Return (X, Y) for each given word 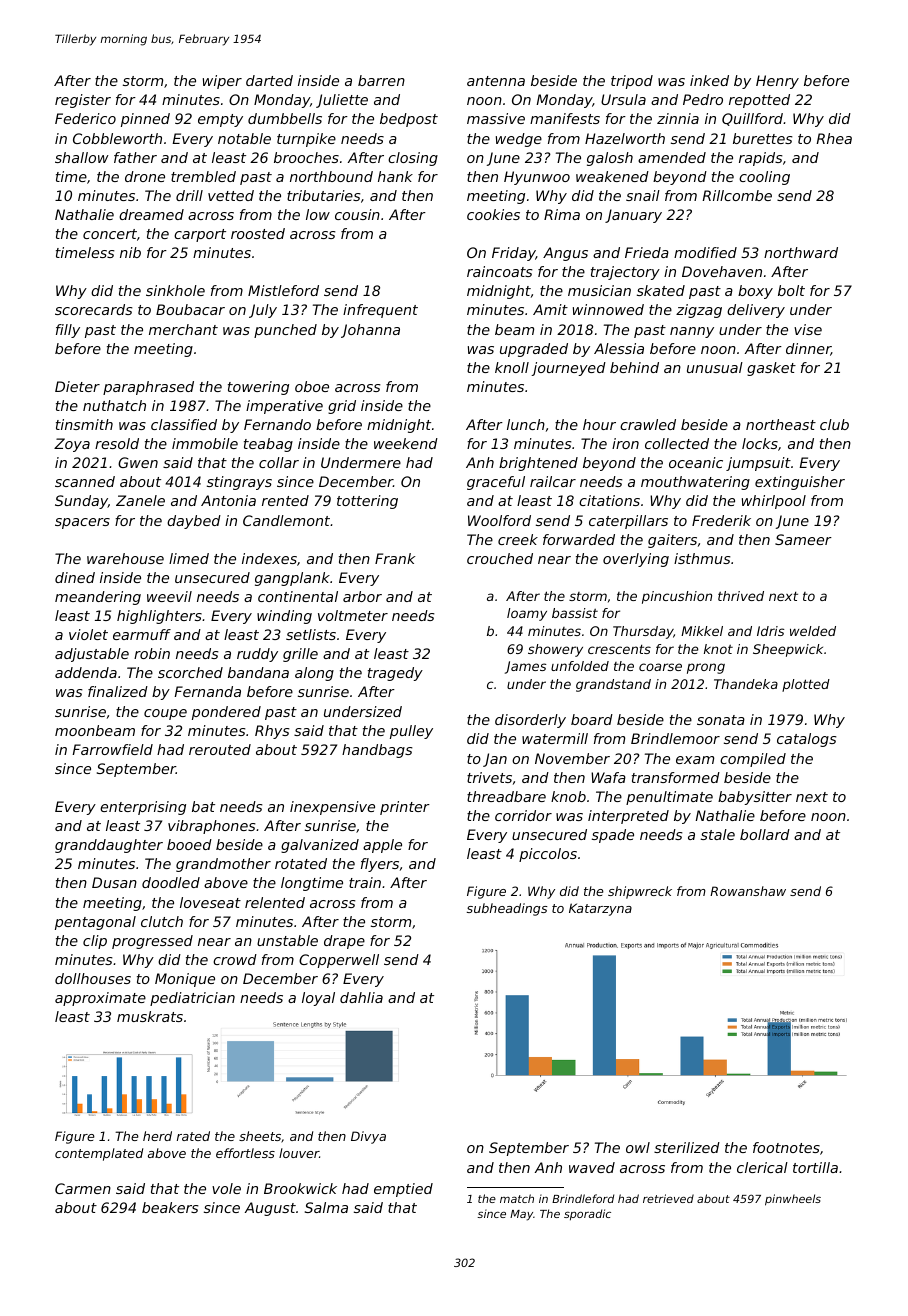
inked (709, 80)
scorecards (93, 309)
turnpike (306, 140)
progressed (152, 942)
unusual (715, 367)
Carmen (83, 1188)
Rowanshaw (748, 891)
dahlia (361, 997)
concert (110, 234)
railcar (553, 481)
